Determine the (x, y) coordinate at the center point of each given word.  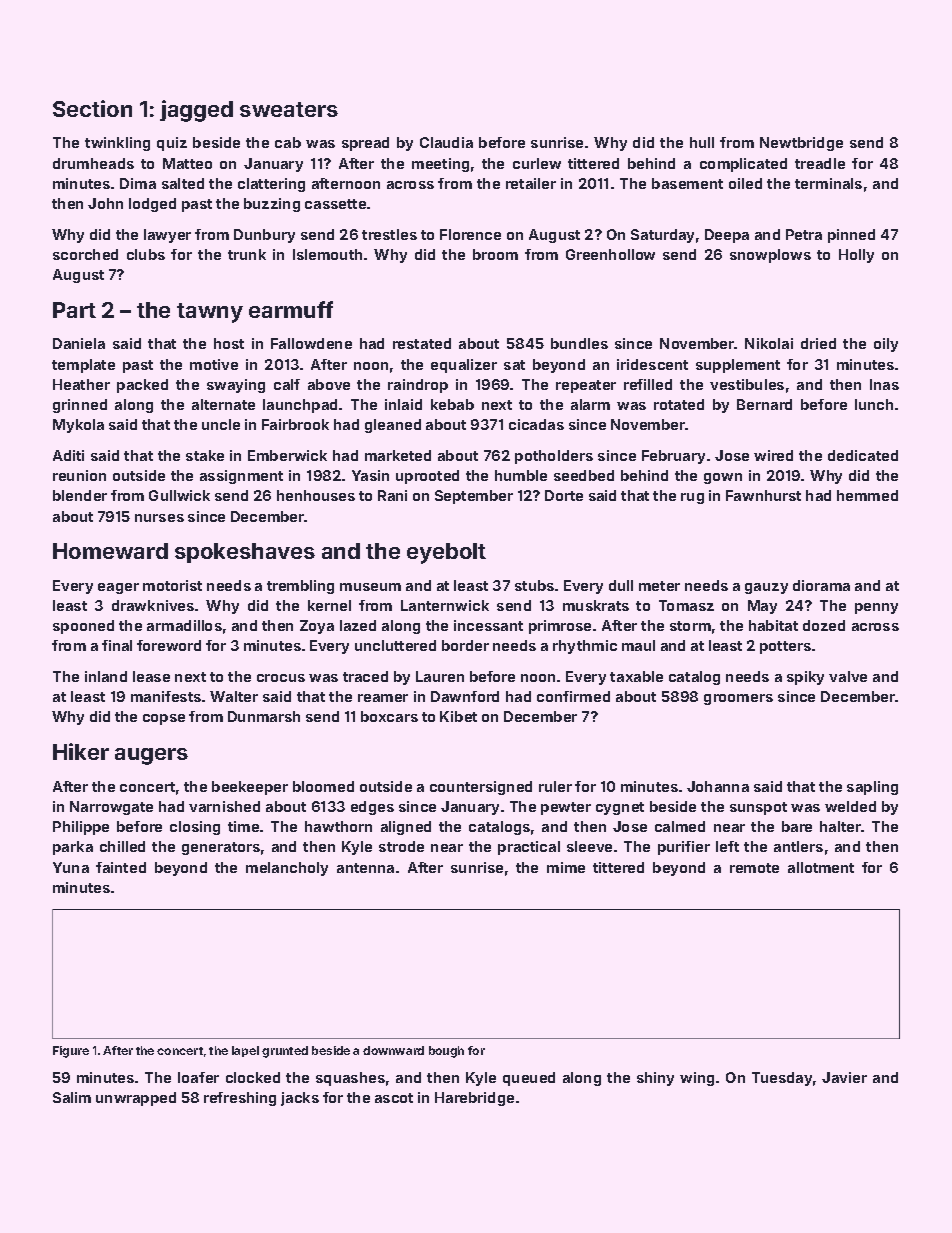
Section (92, 108)
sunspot (758, 808)
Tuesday (782, 1079)
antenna (365, 868)
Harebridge (474, 1099)
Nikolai (769, 343)
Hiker (81, 751)
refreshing (240, 1099)
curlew (537, 163)
